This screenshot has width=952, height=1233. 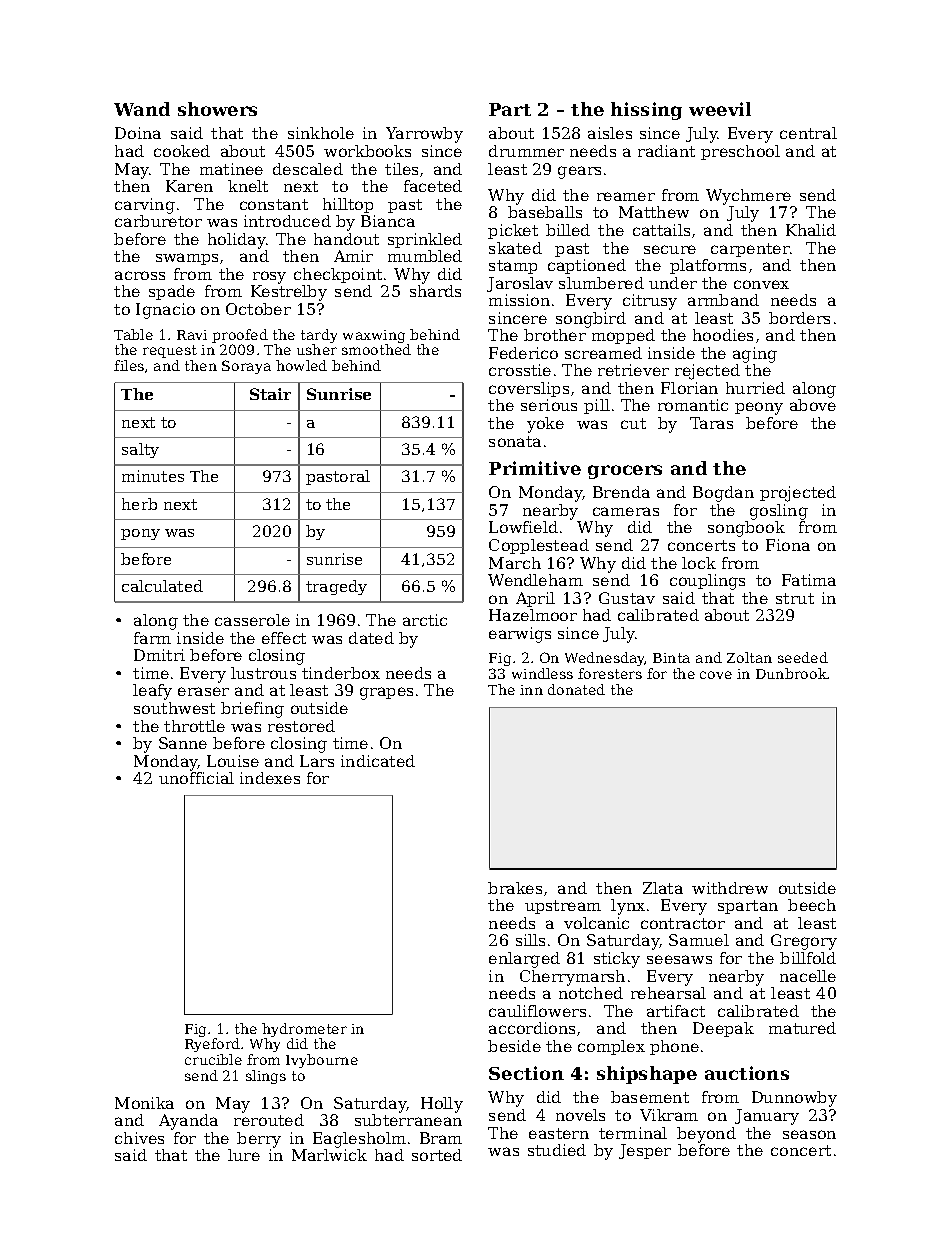 What do you see at coordinates (646, 111) in the screenshot?
I see `hissing` at bounding box center [646, 111].
